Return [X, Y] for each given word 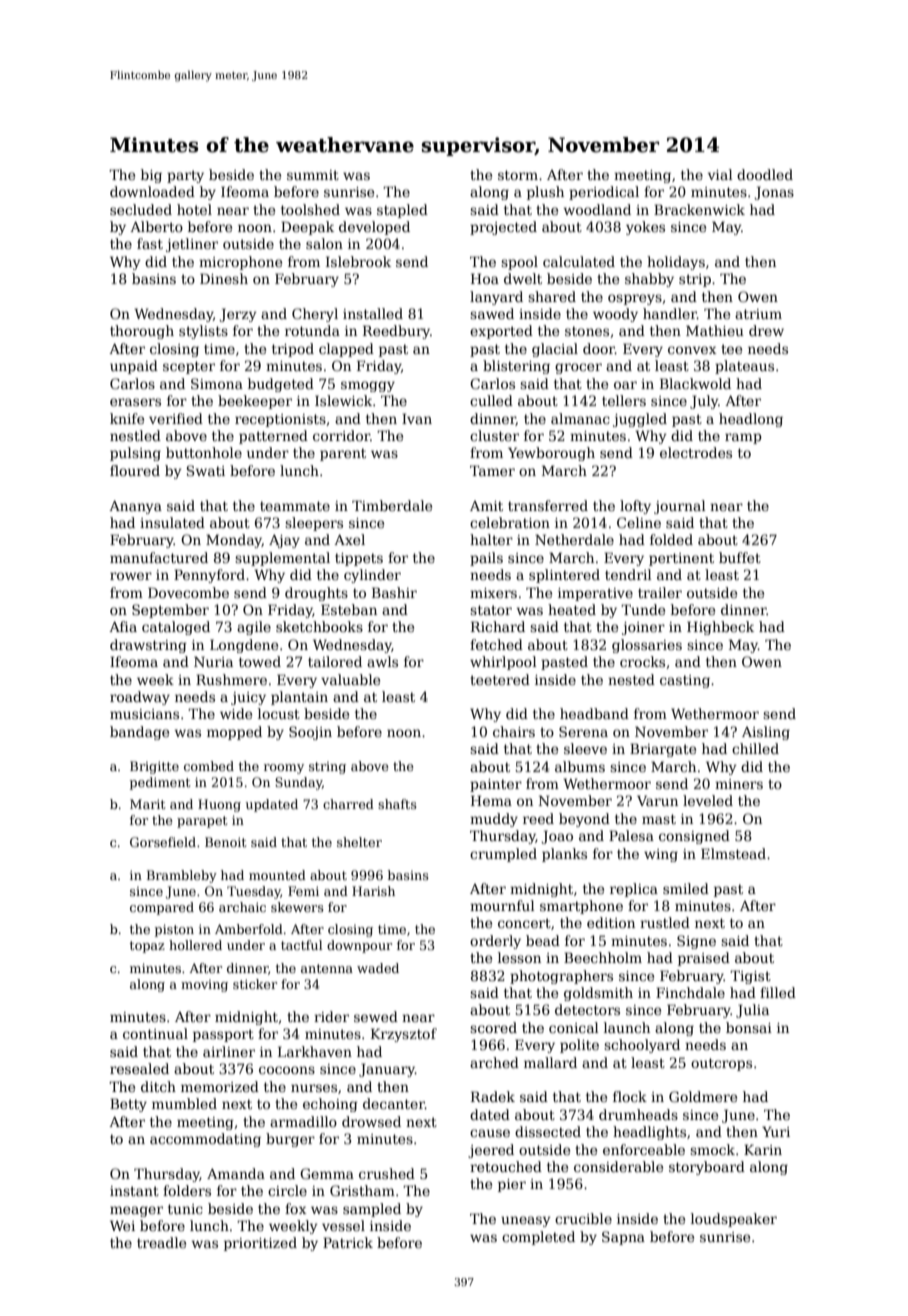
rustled [665, 922]
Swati [206, 470]
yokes [645, 228]
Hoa [485, 278]
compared [162, 908]
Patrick [348, 1242]
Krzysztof [404, 1035]
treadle [161, 1242]
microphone [240, 263]
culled [491, 400]
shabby [649, 280]
